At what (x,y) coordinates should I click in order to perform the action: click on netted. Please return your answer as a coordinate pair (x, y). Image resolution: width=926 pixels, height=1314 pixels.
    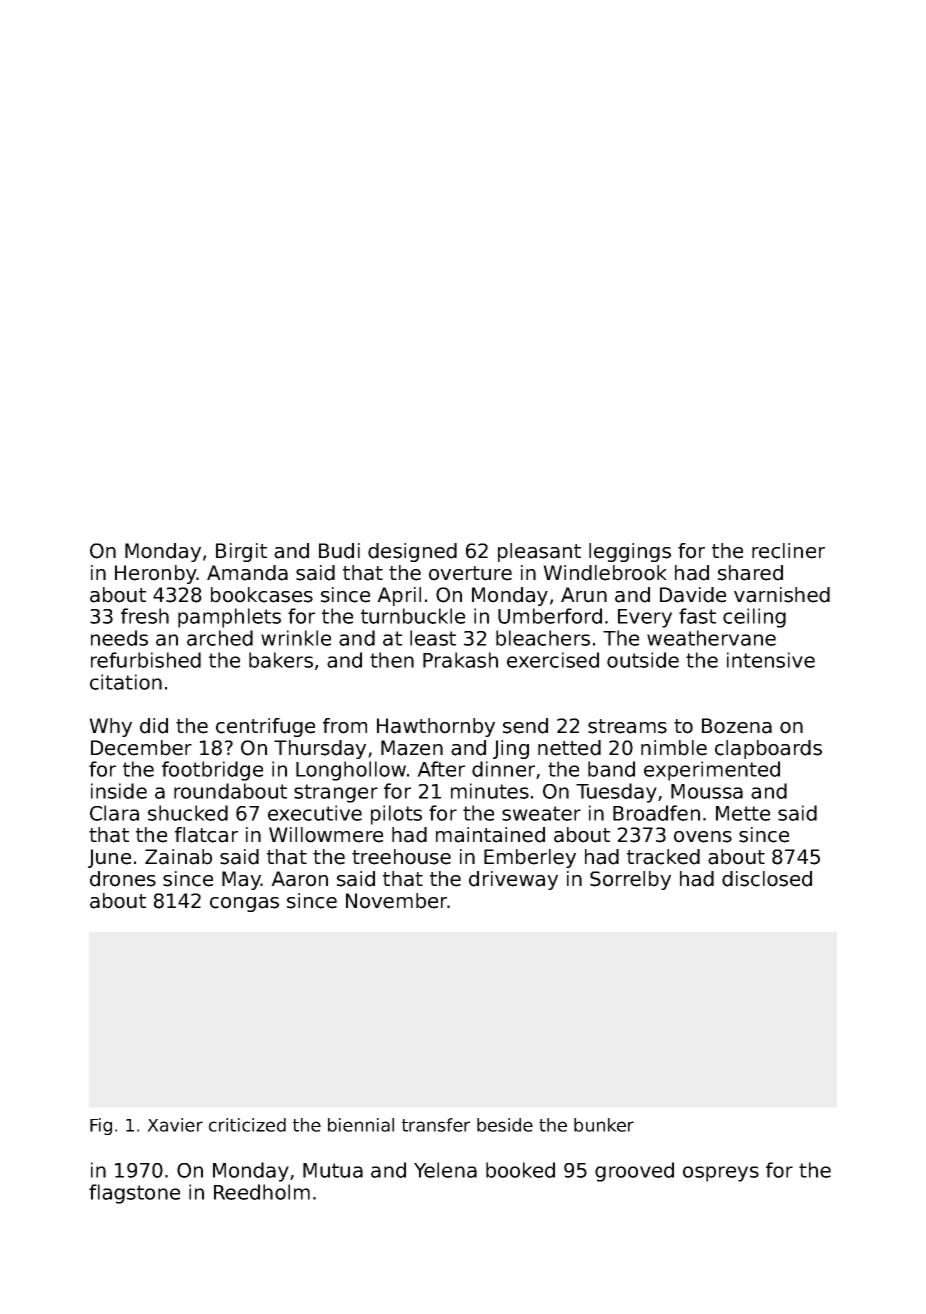
    Looking at the image, I should click on (569, 748).
